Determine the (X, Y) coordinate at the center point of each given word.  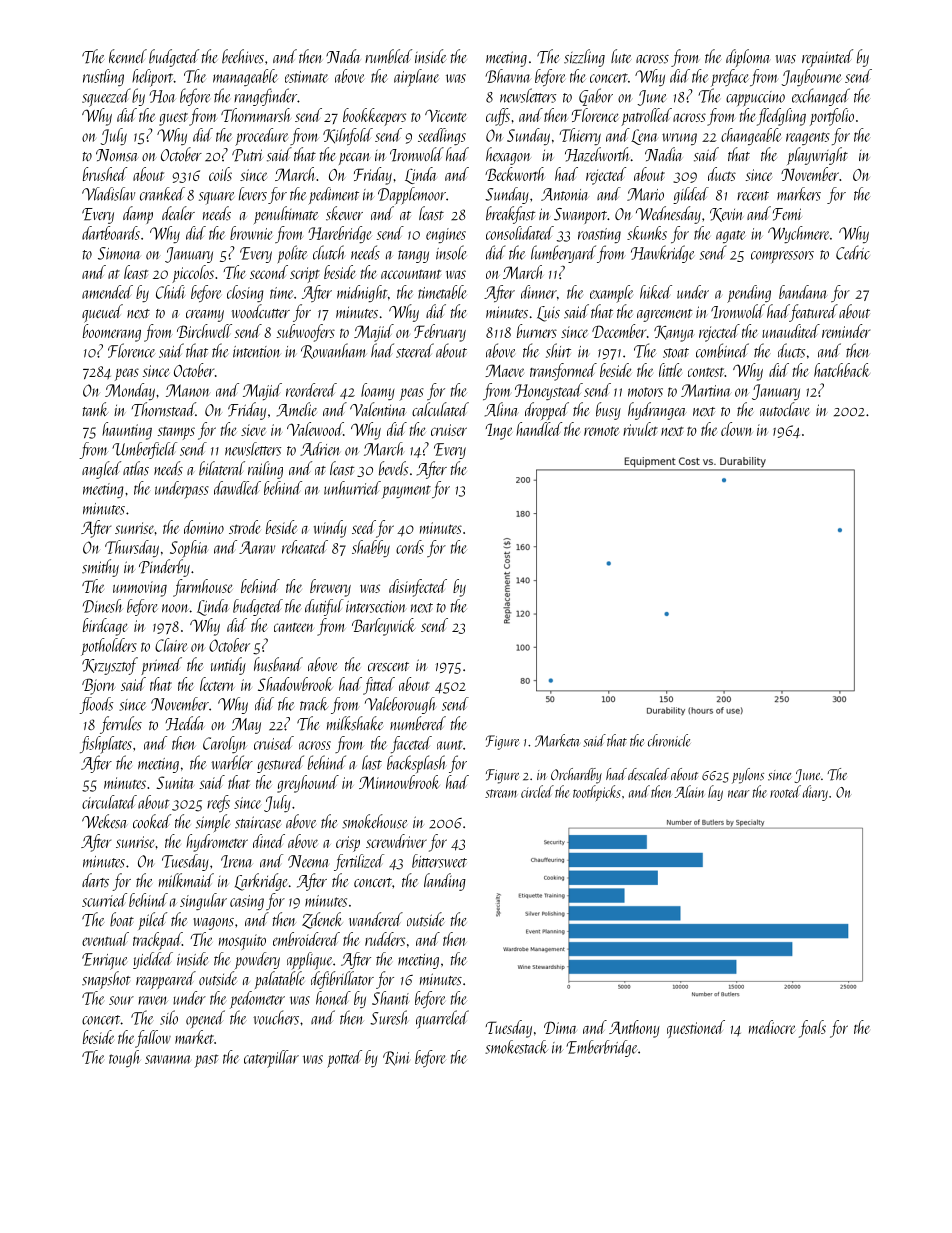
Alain (689, 791)
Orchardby (576, 776)
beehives (243, 56)
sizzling (584, 58)
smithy (100, 568)
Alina (501, 409)
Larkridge (261, 882)
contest (706, 372)
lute (621, 56)
